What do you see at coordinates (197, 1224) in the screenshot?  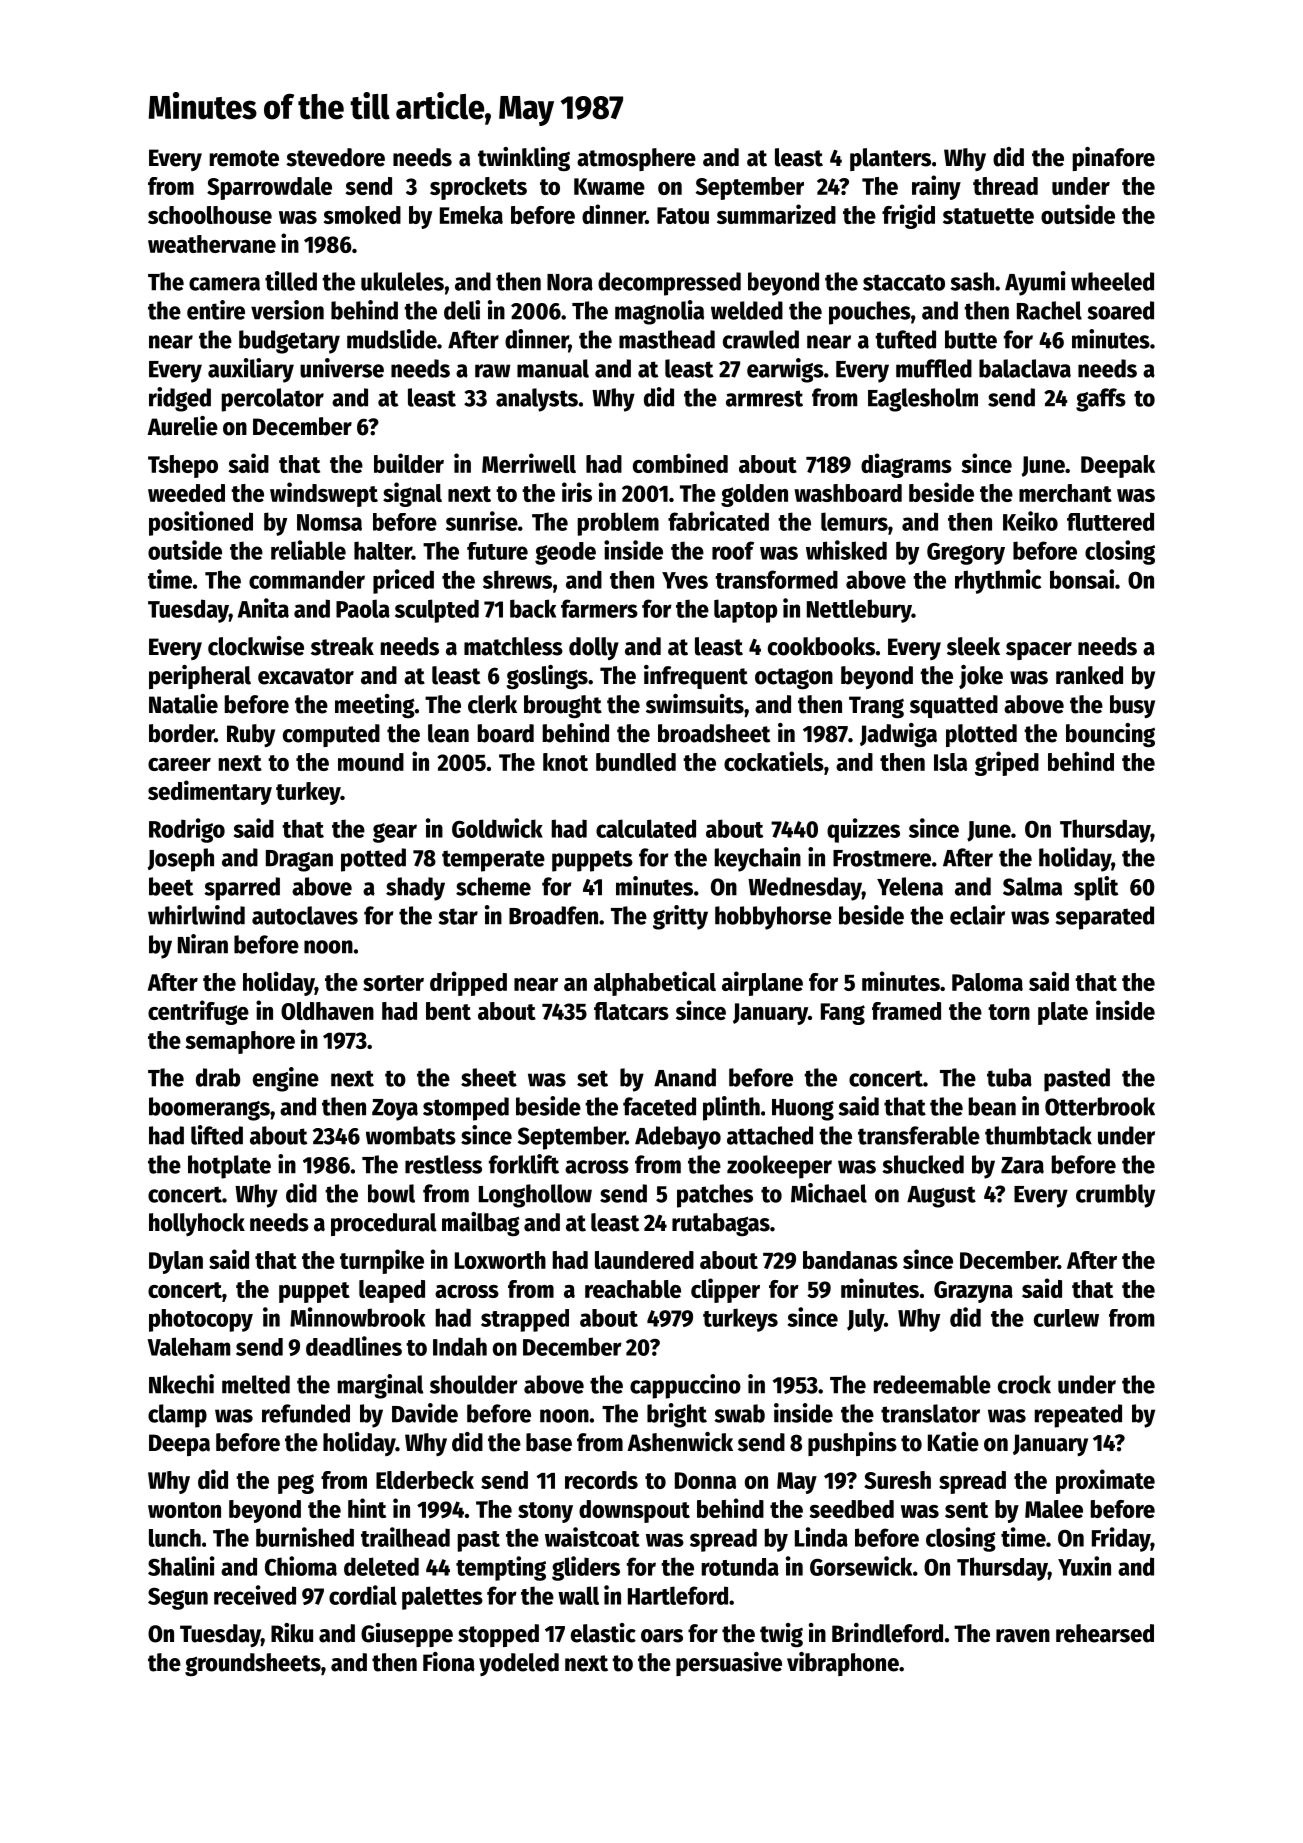 I see `hollyhock` at bounding box center [197, 1224].
